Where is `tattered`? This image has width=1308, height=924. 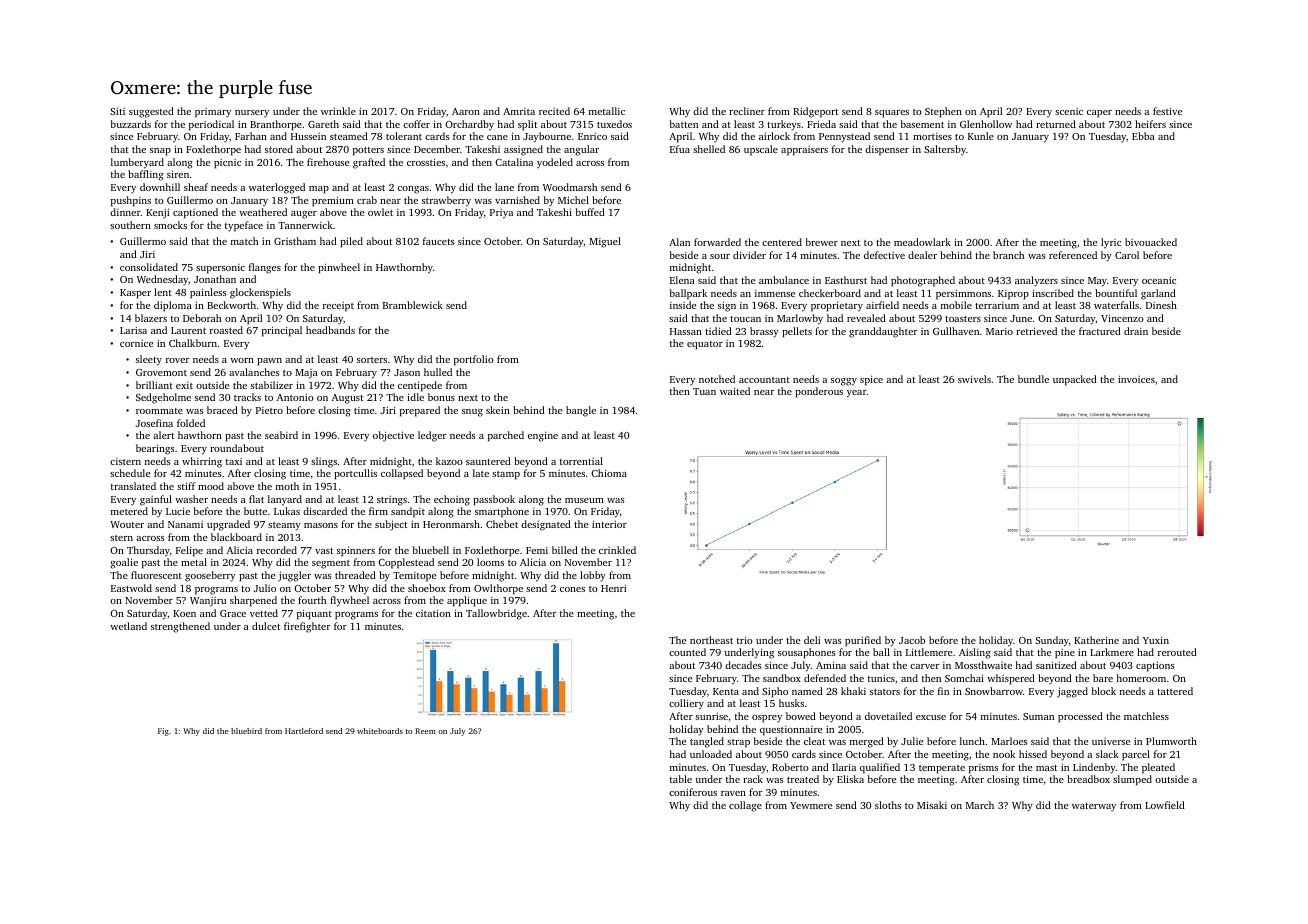 tattered is located at coordinates (1175, 691).
